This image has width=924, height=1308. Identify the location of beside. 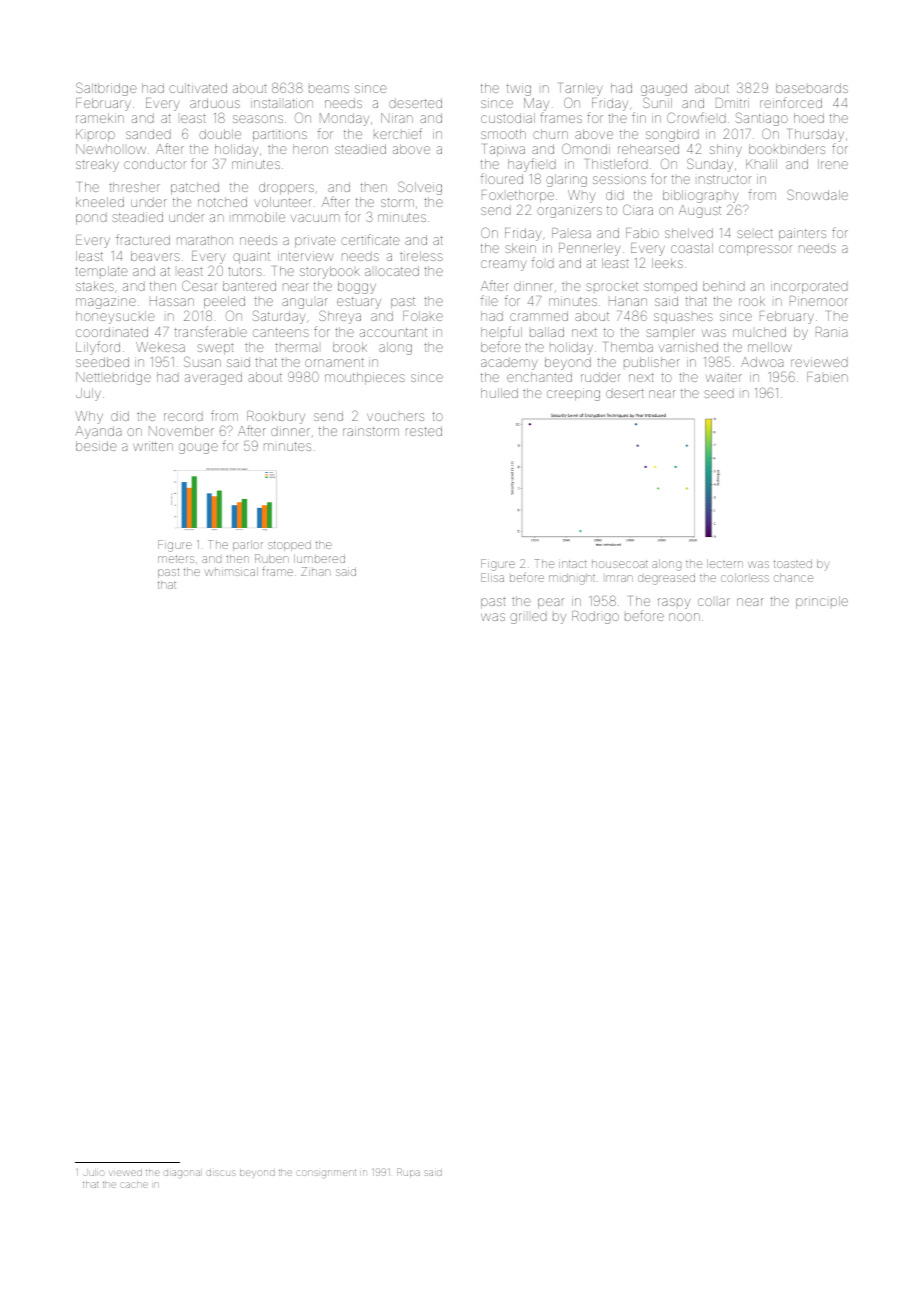
(96, 446).
